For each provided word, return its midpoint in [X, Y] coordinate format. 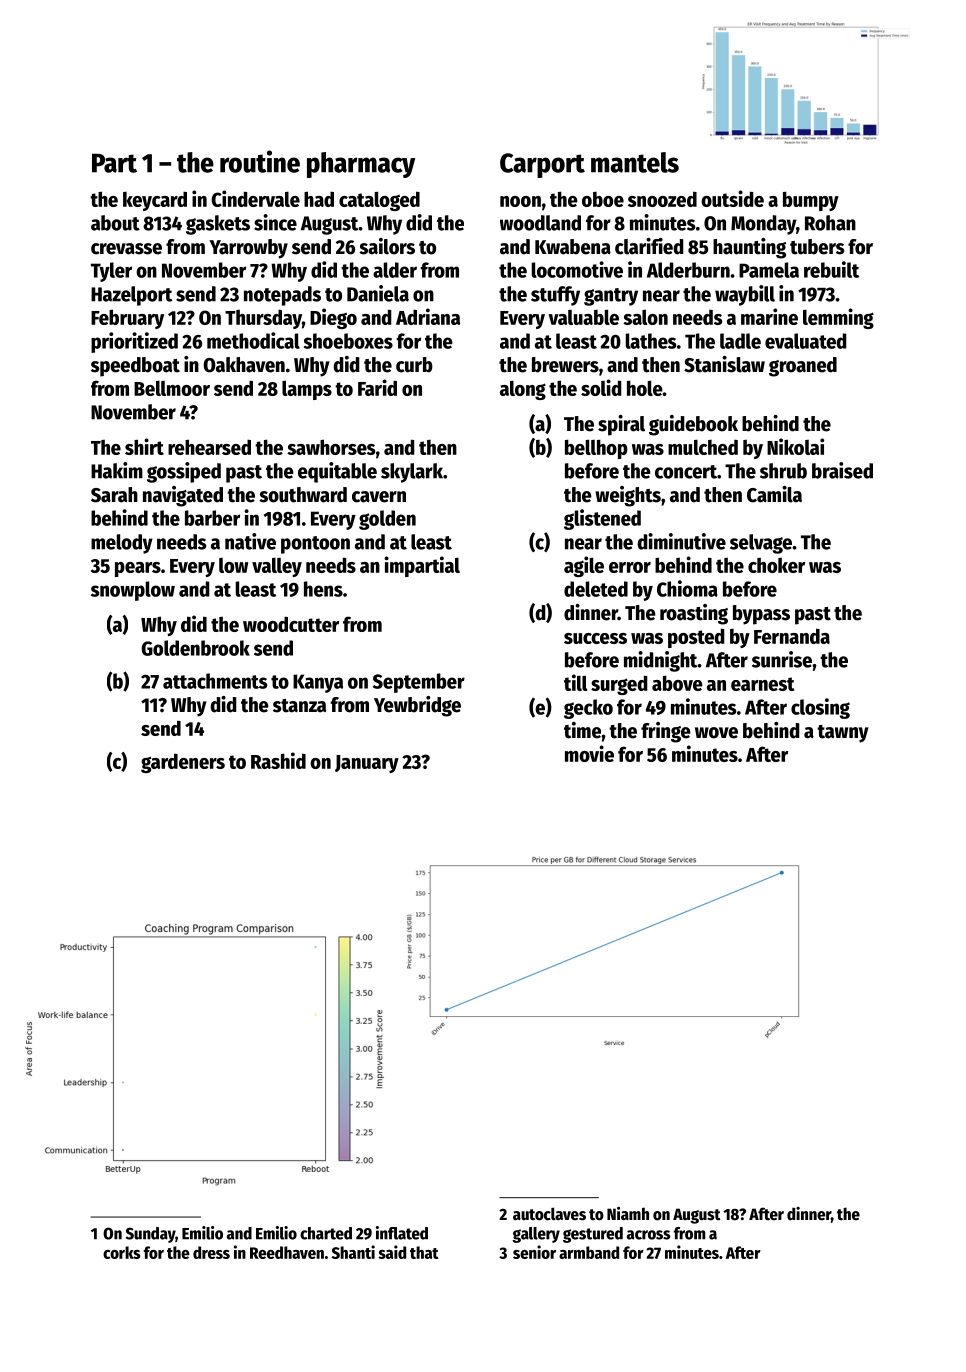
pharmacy [361, 165]
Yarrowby [248, 249]
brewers [565, 365]
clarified [649, 246]
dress [211, 1252]
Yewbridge [417, 706]
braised [842, 470]
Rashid [278, 760]
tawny [843, 734]
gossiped [184, 472]
